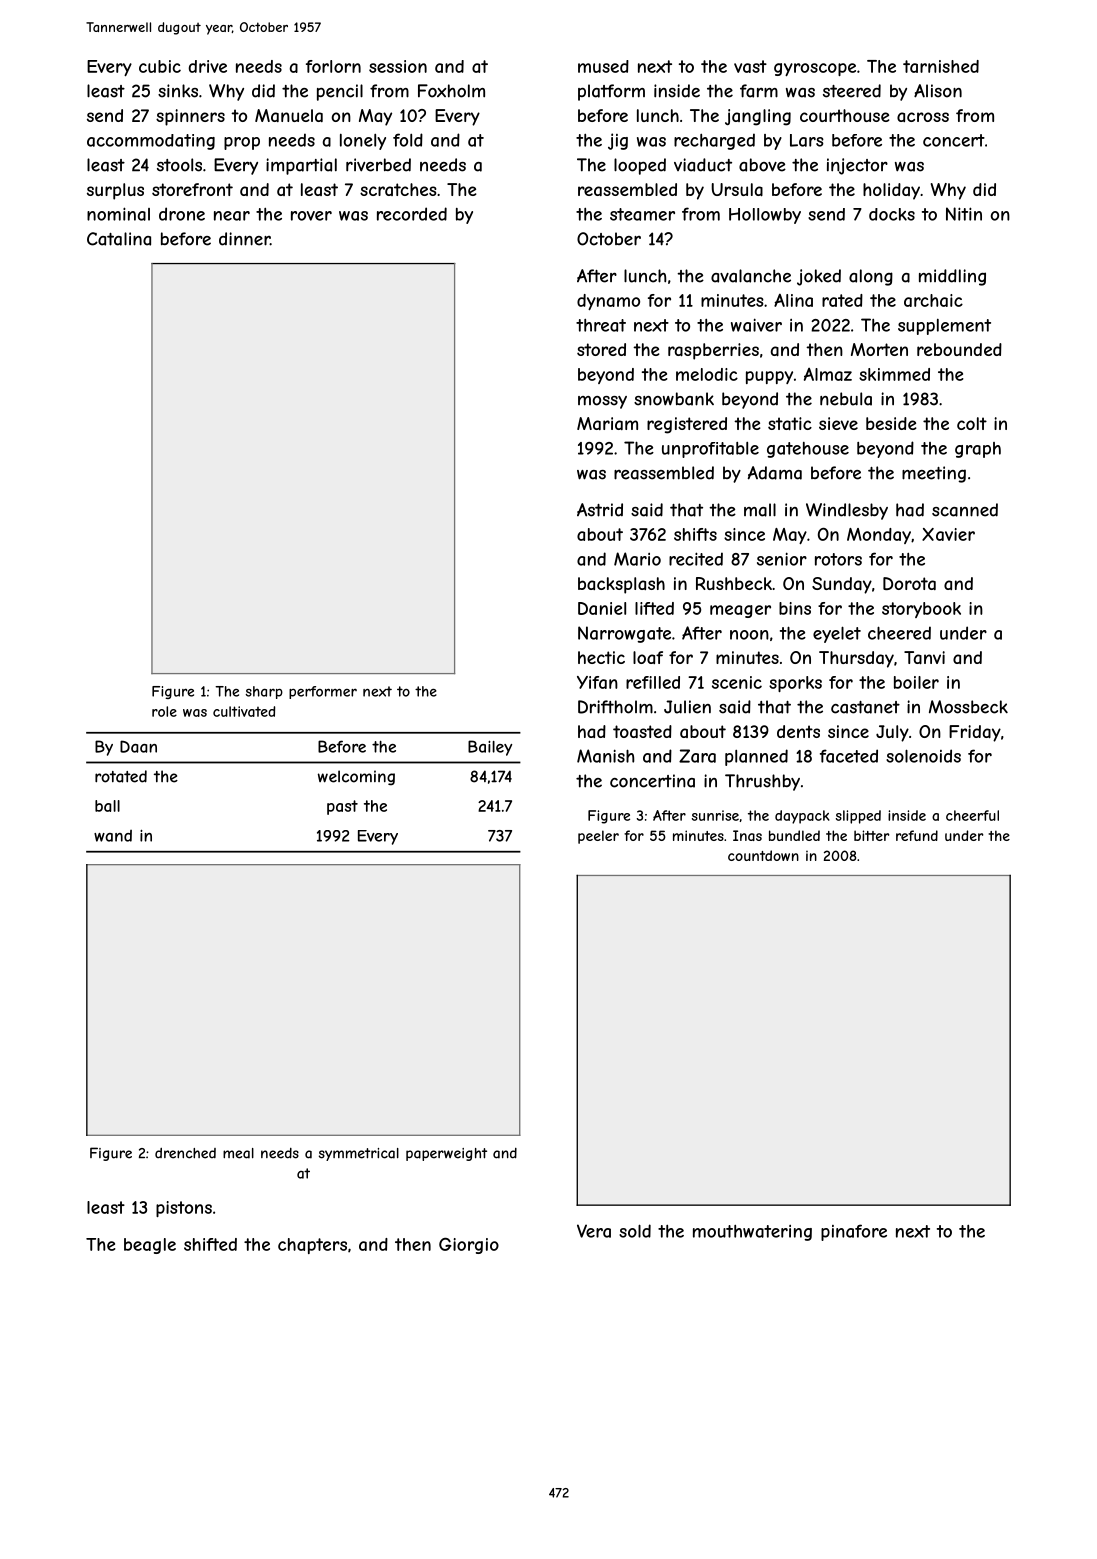  I want to click on pinafore, so click(854, 1232).
